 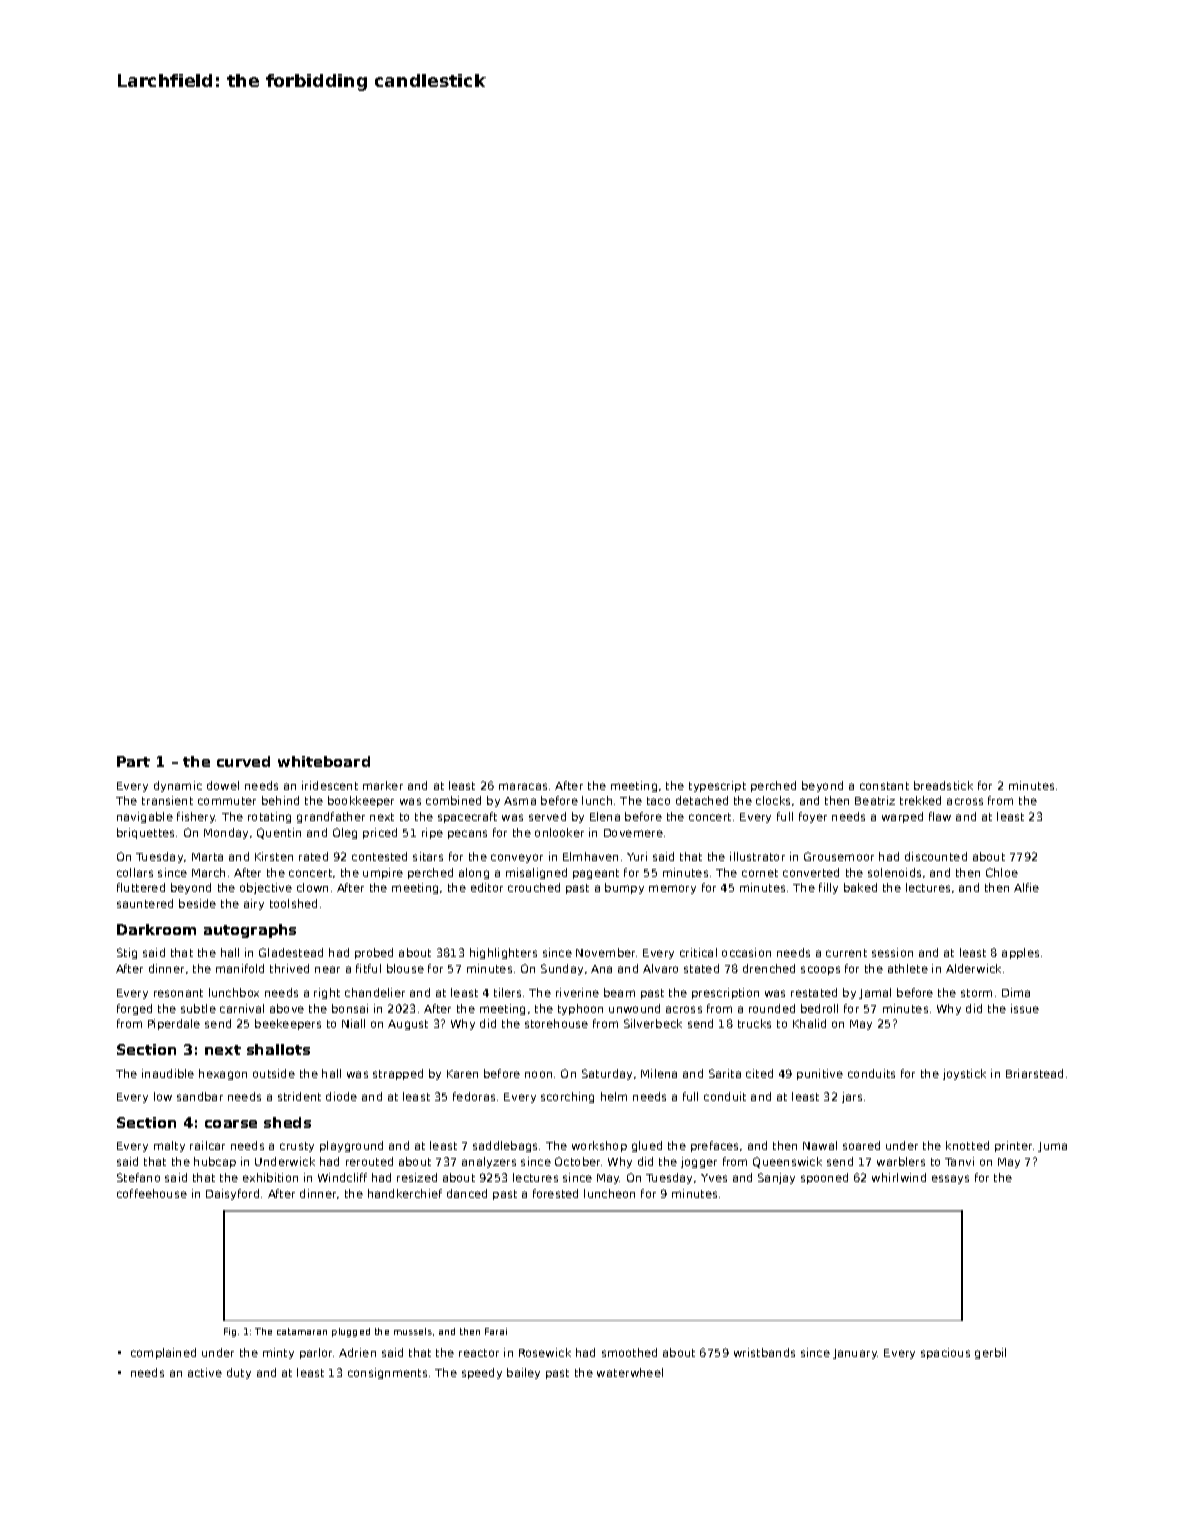 I want to click on fishery, so click(x=196, y=817).
